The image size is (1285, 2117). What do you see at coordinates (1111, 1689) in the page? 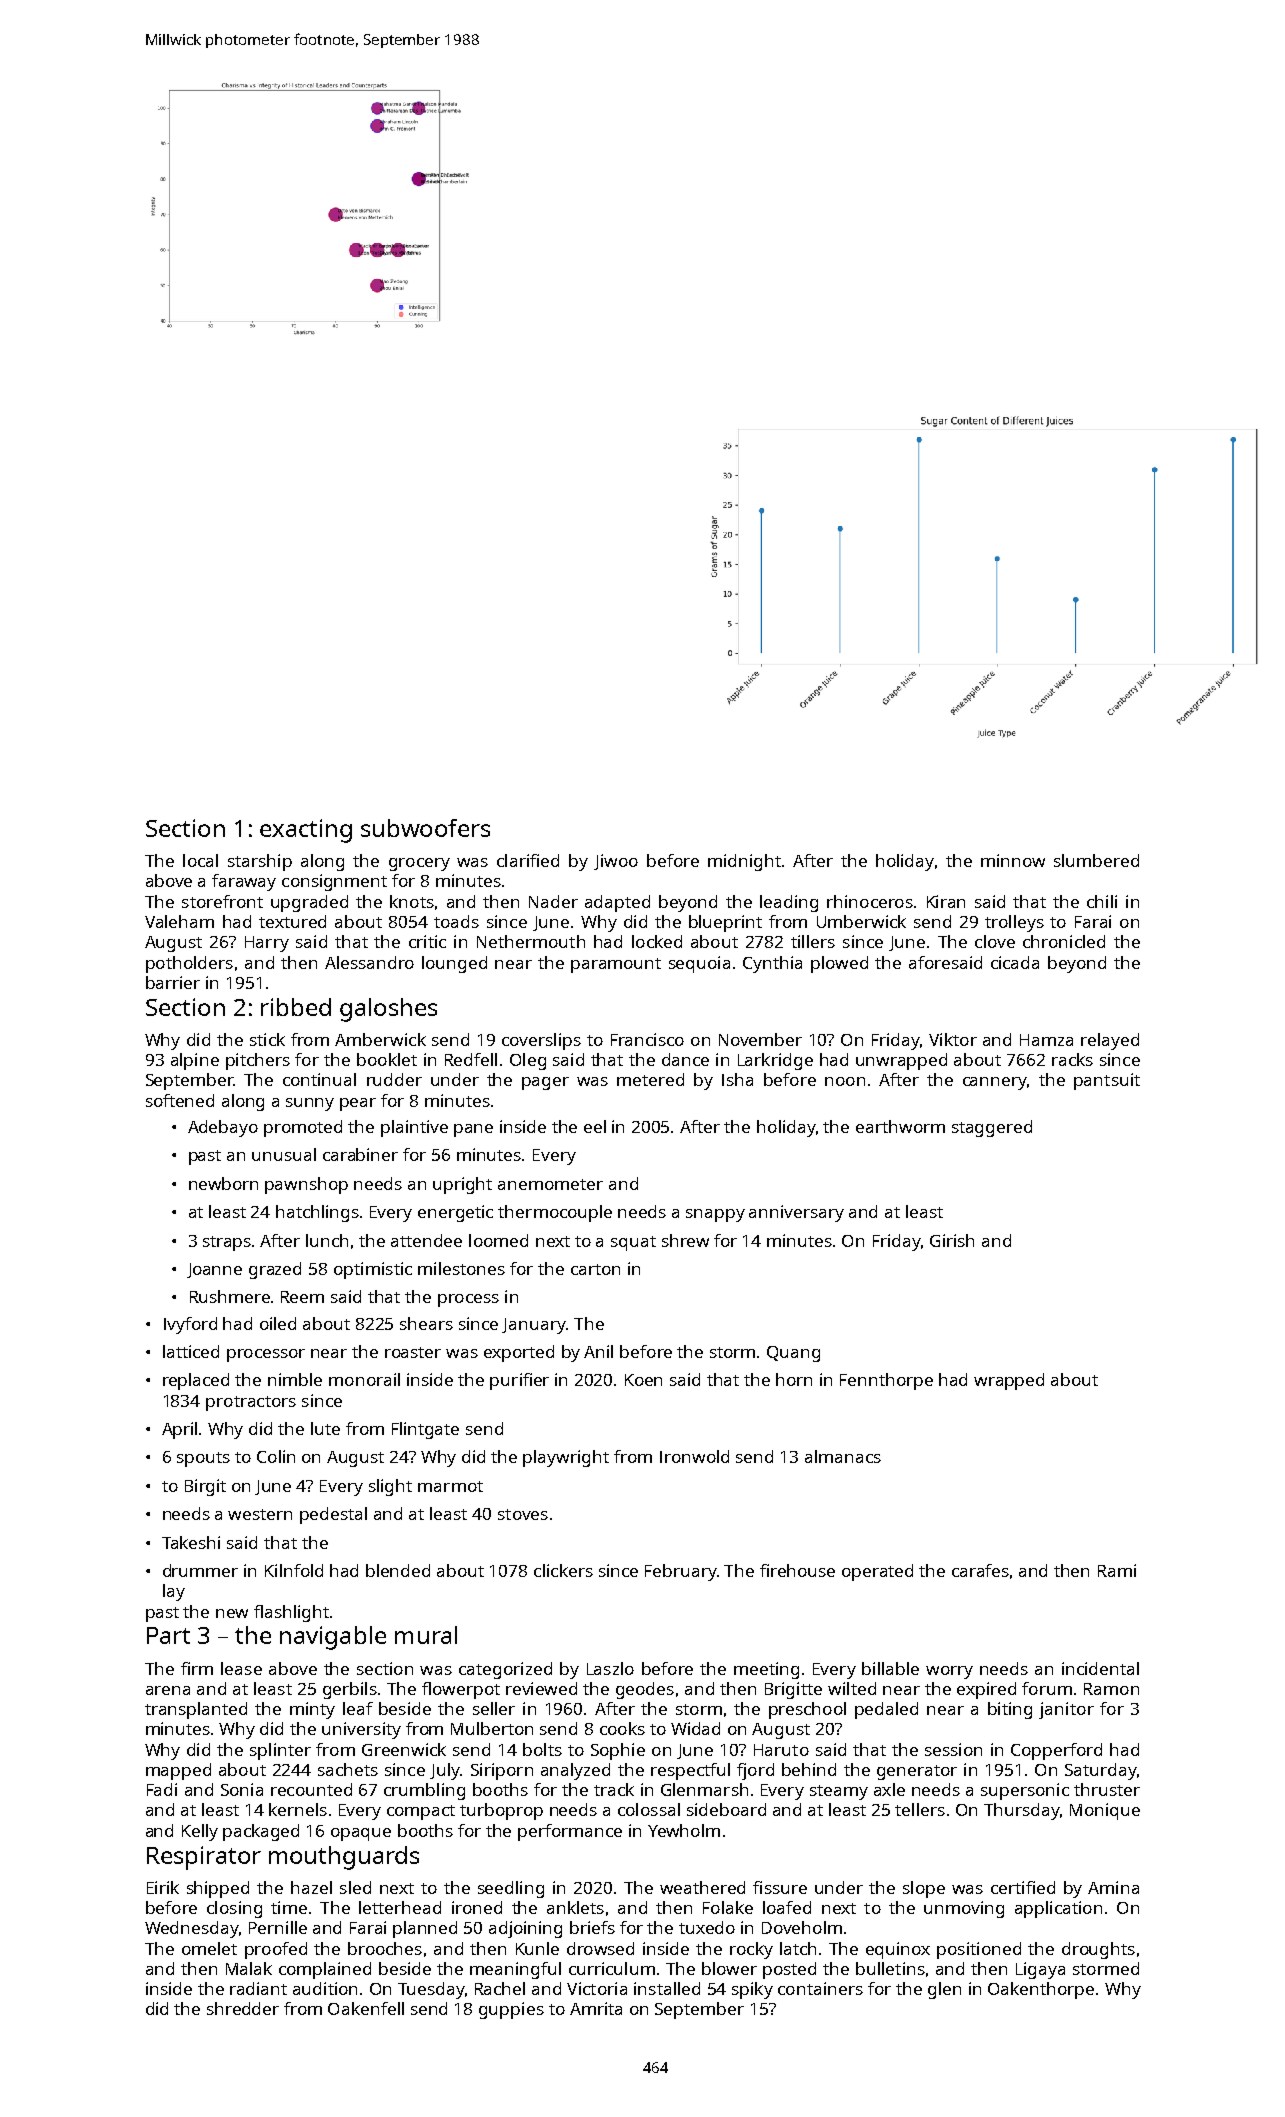
I see `Ramon` at bounding box center [1111, 1689].
